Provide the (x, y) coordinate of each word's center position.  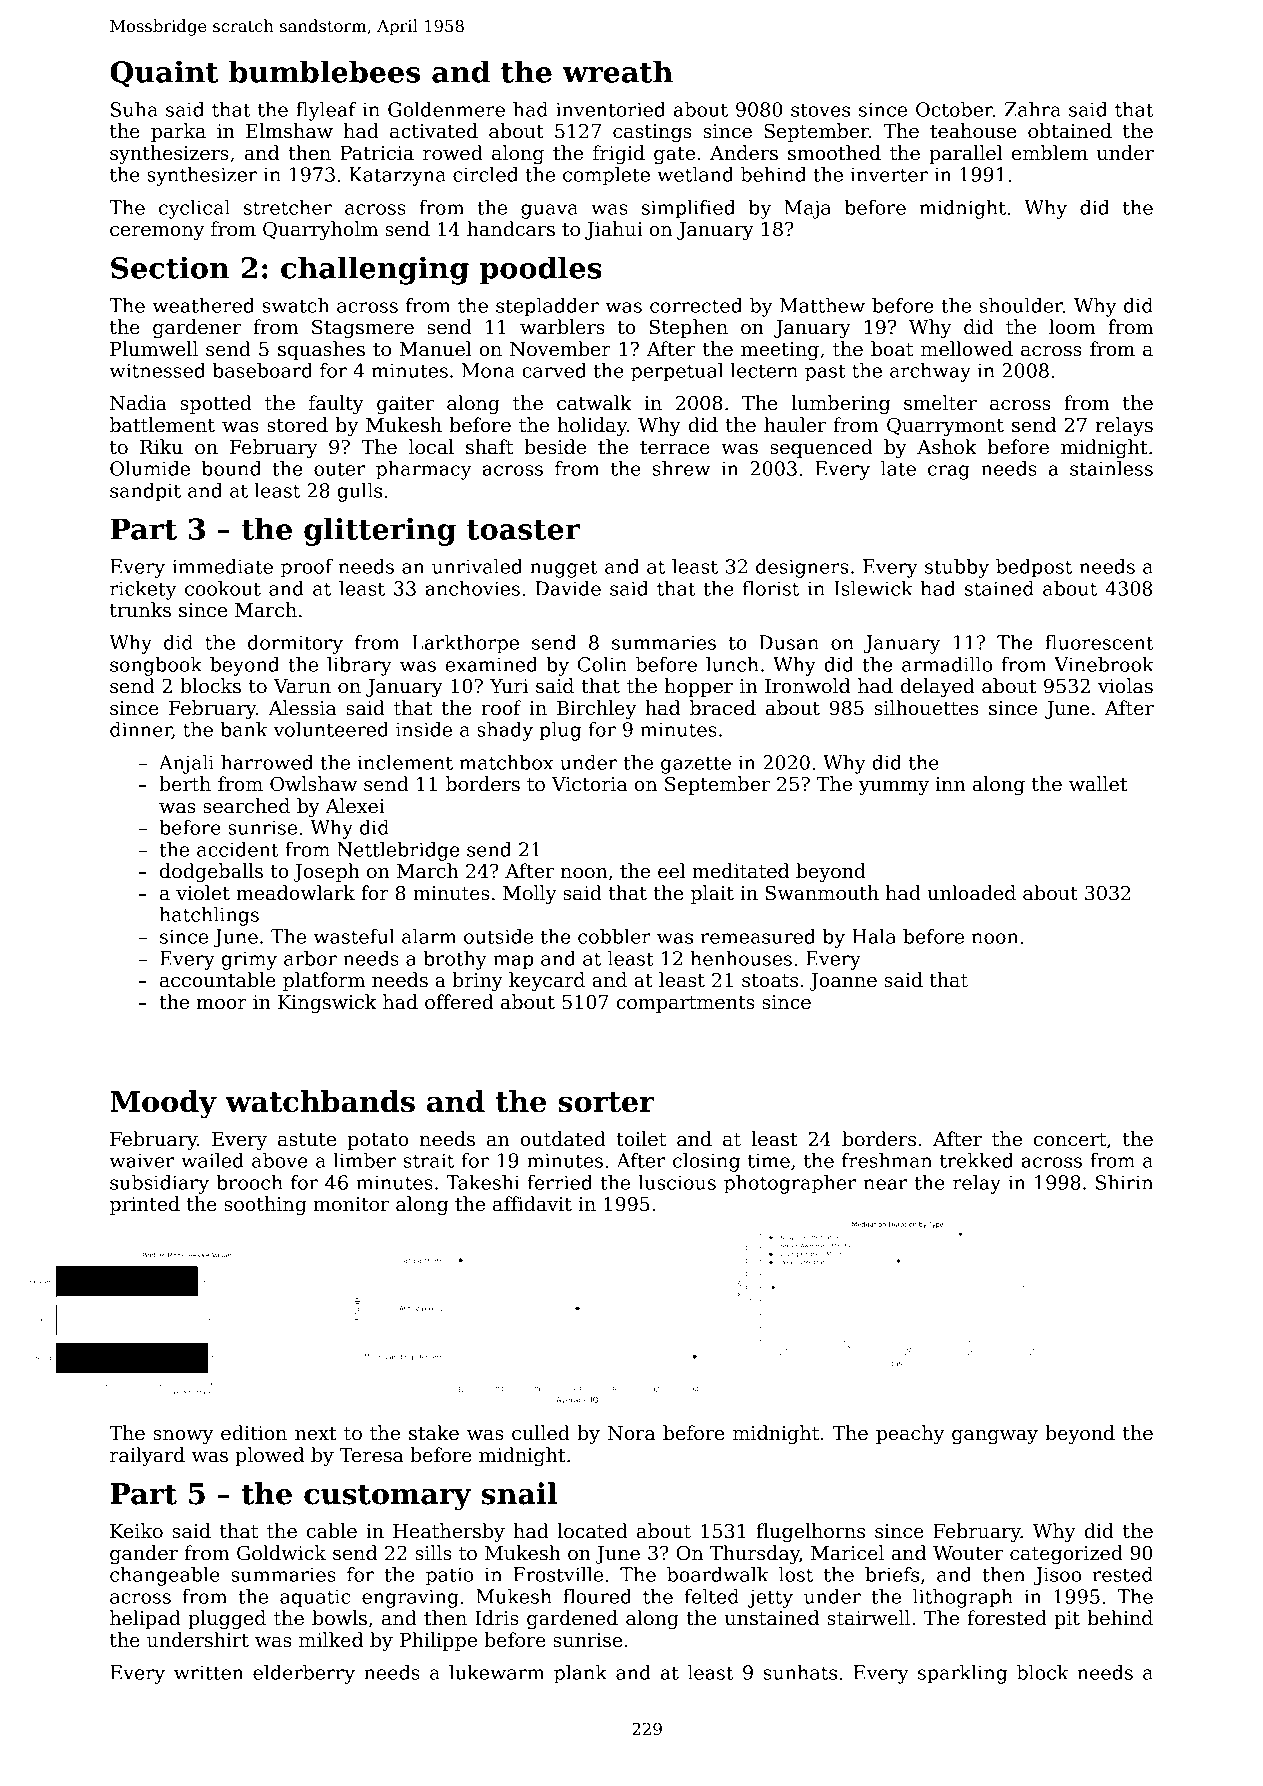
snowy (183, 1437)
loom (1072, 327)
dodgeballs (211, 872)
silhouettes (926, 708)
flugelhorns (810, 1532)
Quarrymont (945, 426)
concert (1070, 1140)
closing (706, 1162)
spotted (216, 404)
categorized (1066, 1554)
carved (554, 370)
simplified (688, 209)
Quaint (164, 74)
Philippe (438, 1641)
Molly (530, 894)
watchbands (320, 1101)
